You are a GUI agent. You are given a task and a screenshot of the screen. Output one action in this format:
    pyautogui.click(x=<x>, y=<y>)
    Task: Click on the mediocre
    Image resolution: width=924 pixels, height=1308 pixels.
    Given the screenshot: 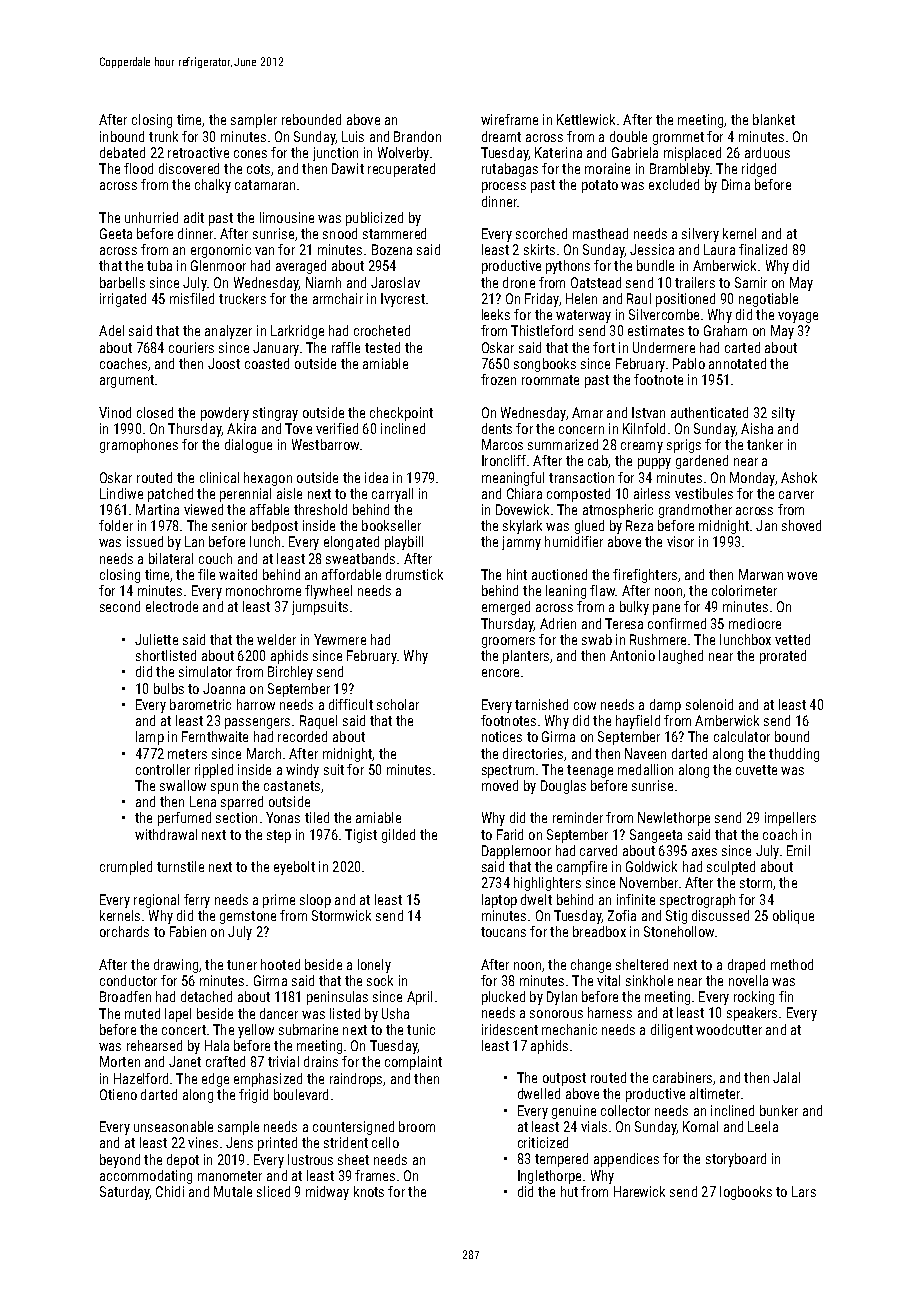 What is the action you would take?
    pyautogui.click(x=755, y=623)
